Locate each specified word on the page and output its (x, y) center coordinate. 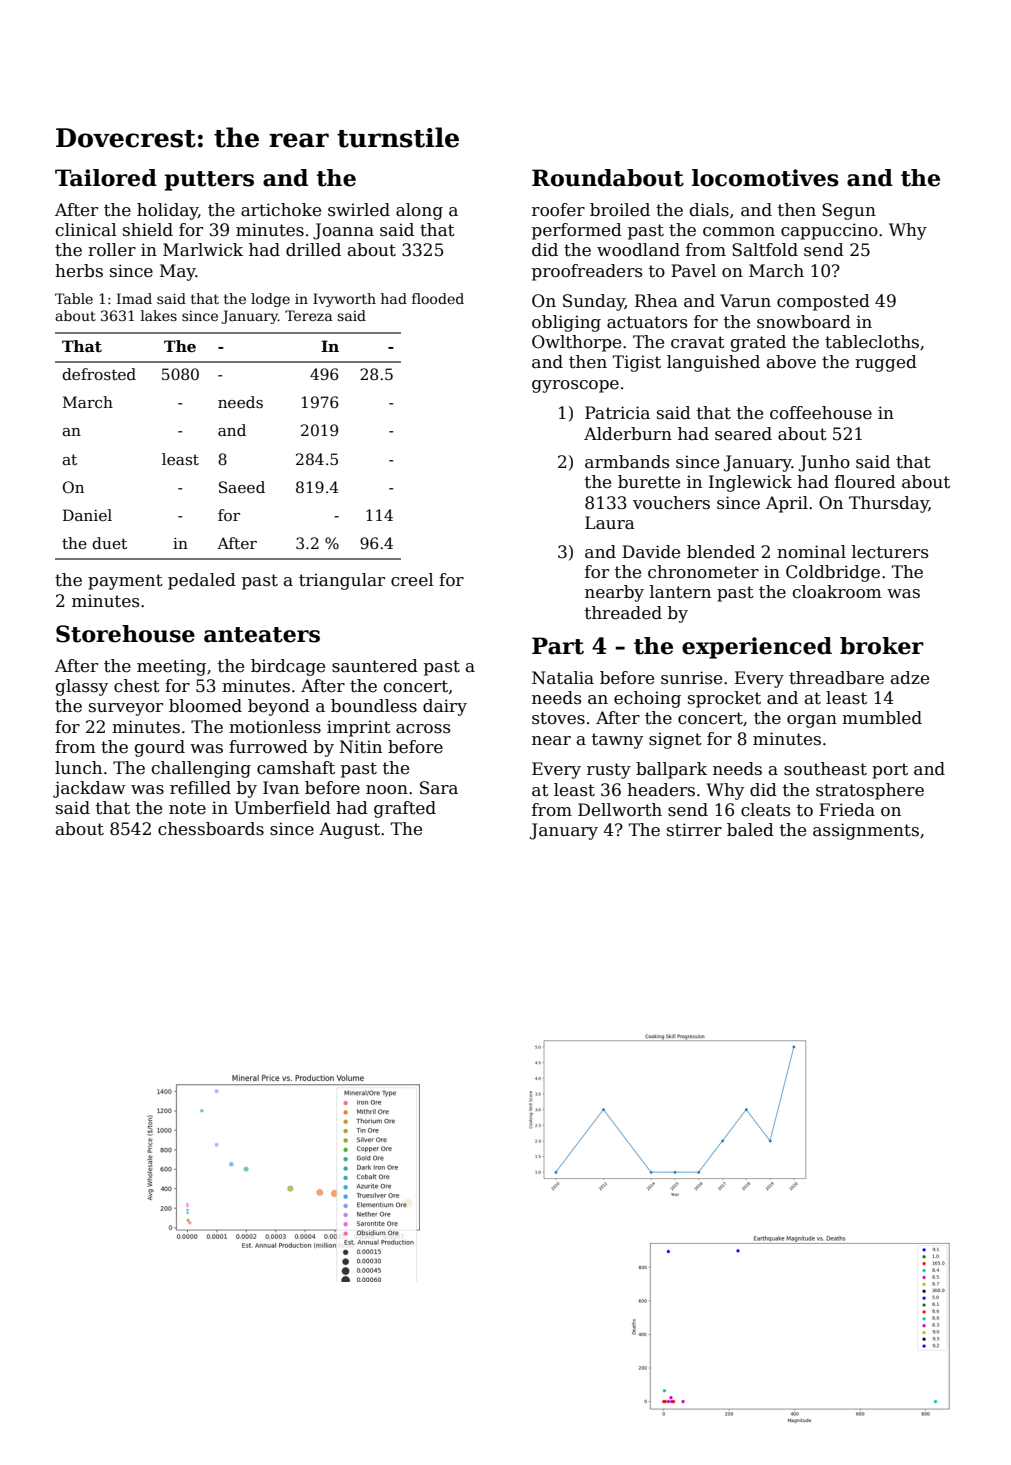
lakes (159, 315)
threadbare (836, 678)
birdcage (288, 667)
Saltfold (765, 250)
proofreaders (587, 272)
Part (558, 646)
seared (743, 434)
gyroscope (575, 386)
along (419, 211)
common (739, 232)
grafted (405, 809)
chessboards (211, 829)
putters (209, 181)
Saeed (242, 487)
